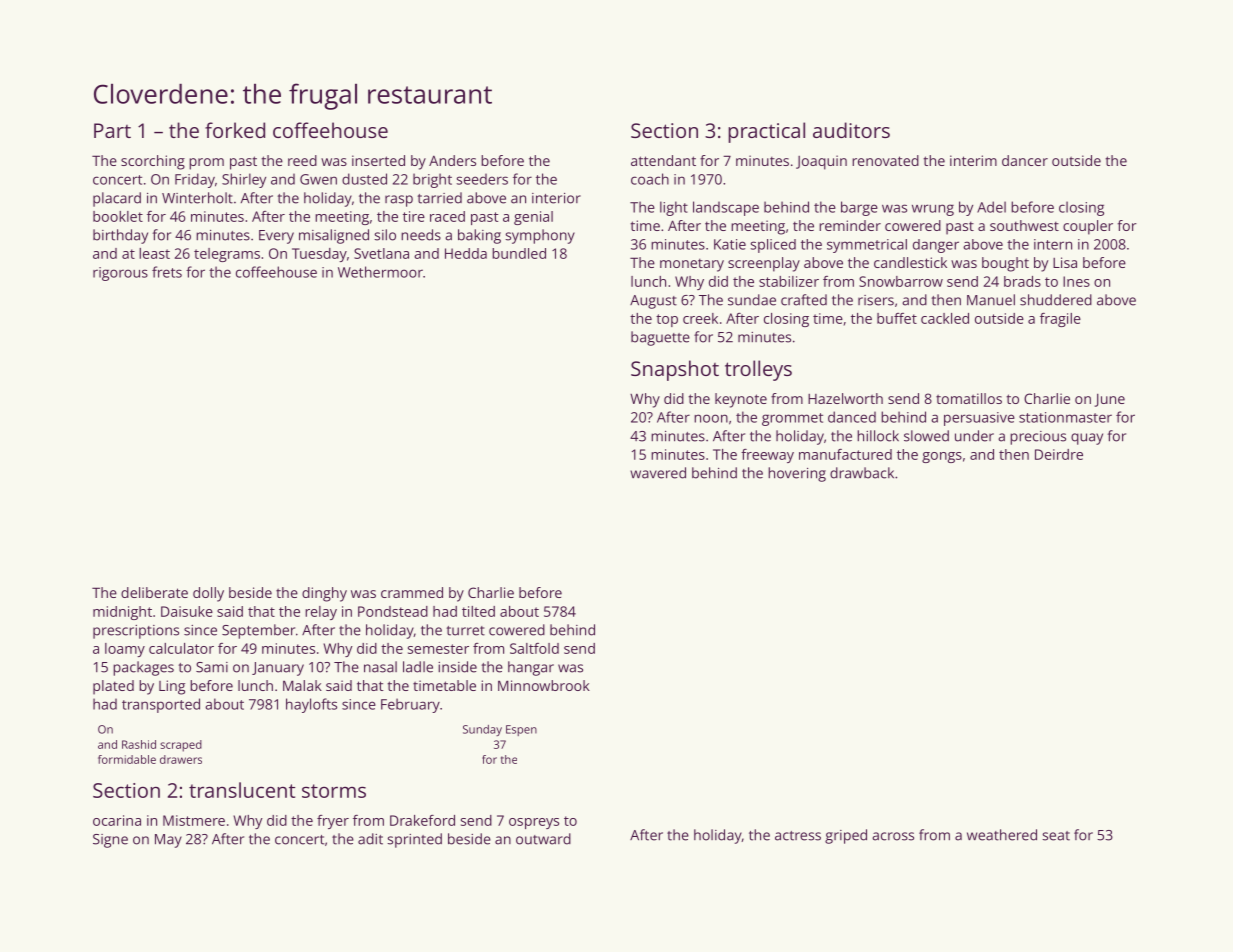  I want to click on monetary, so click(692, 265).
